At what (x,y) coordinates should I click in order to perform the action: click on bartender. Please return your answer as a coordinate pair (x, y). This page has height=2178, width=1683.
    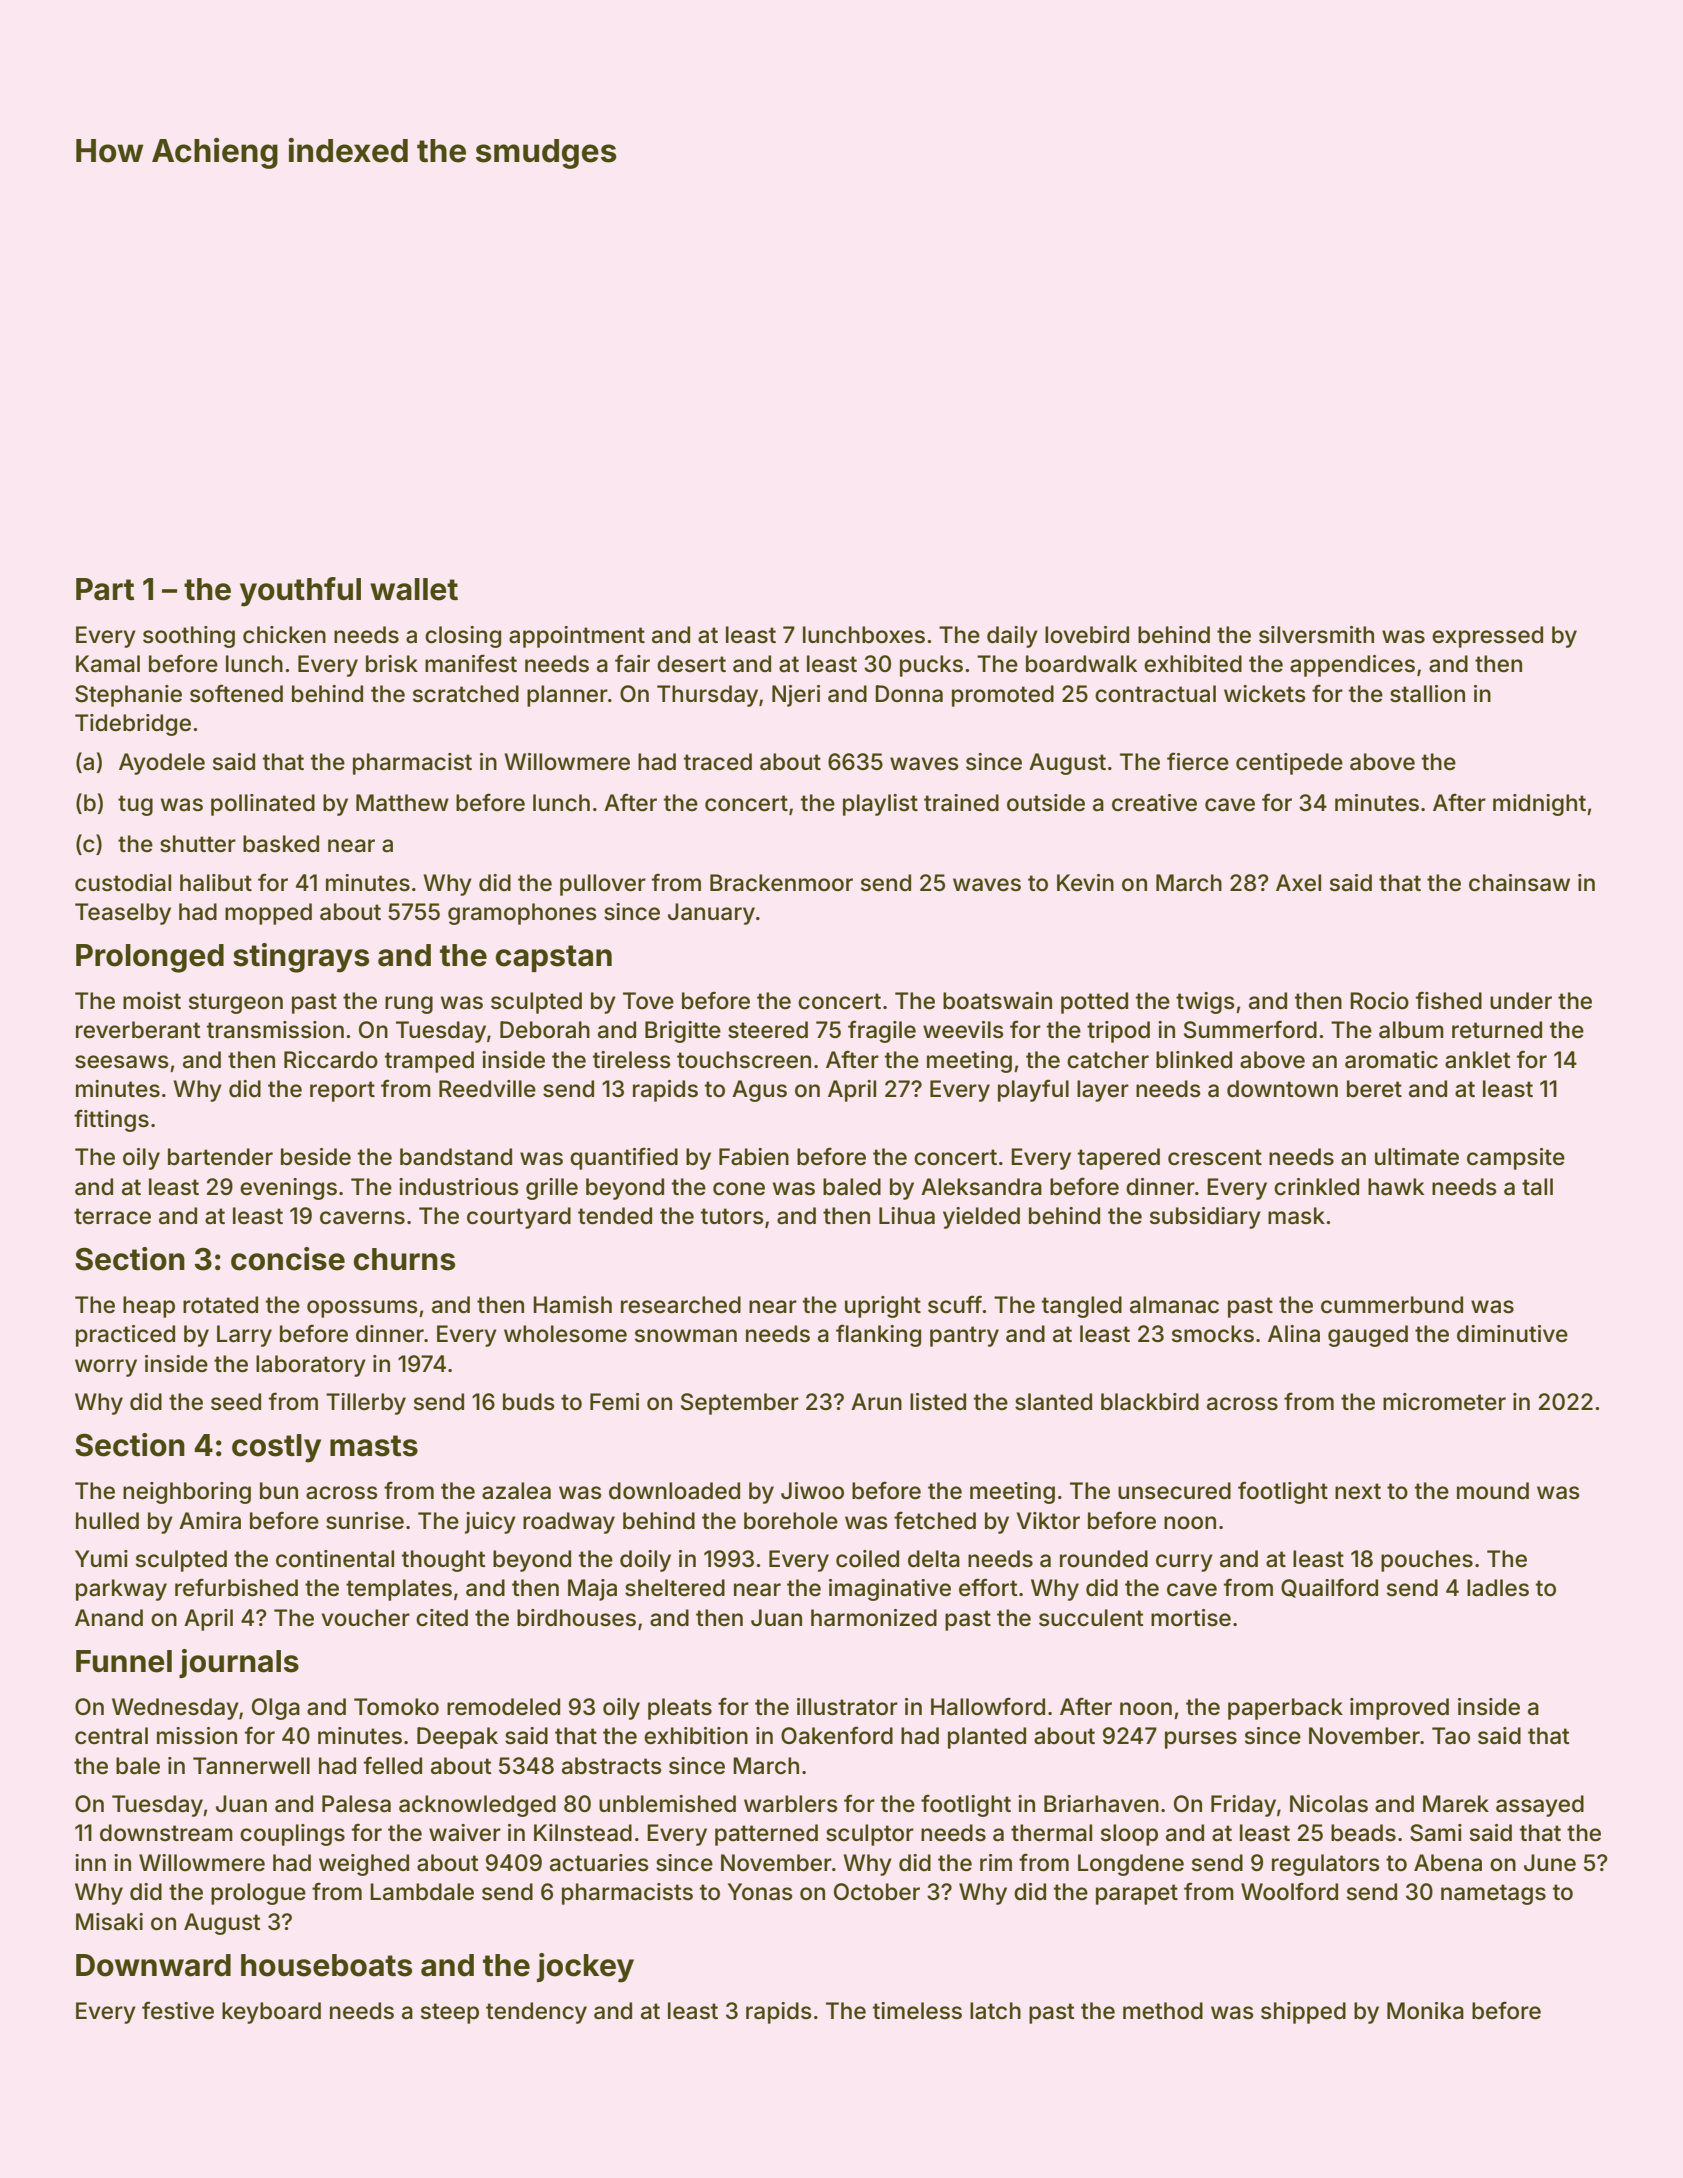
    Looking at the image, I should click on (220, 1157).
